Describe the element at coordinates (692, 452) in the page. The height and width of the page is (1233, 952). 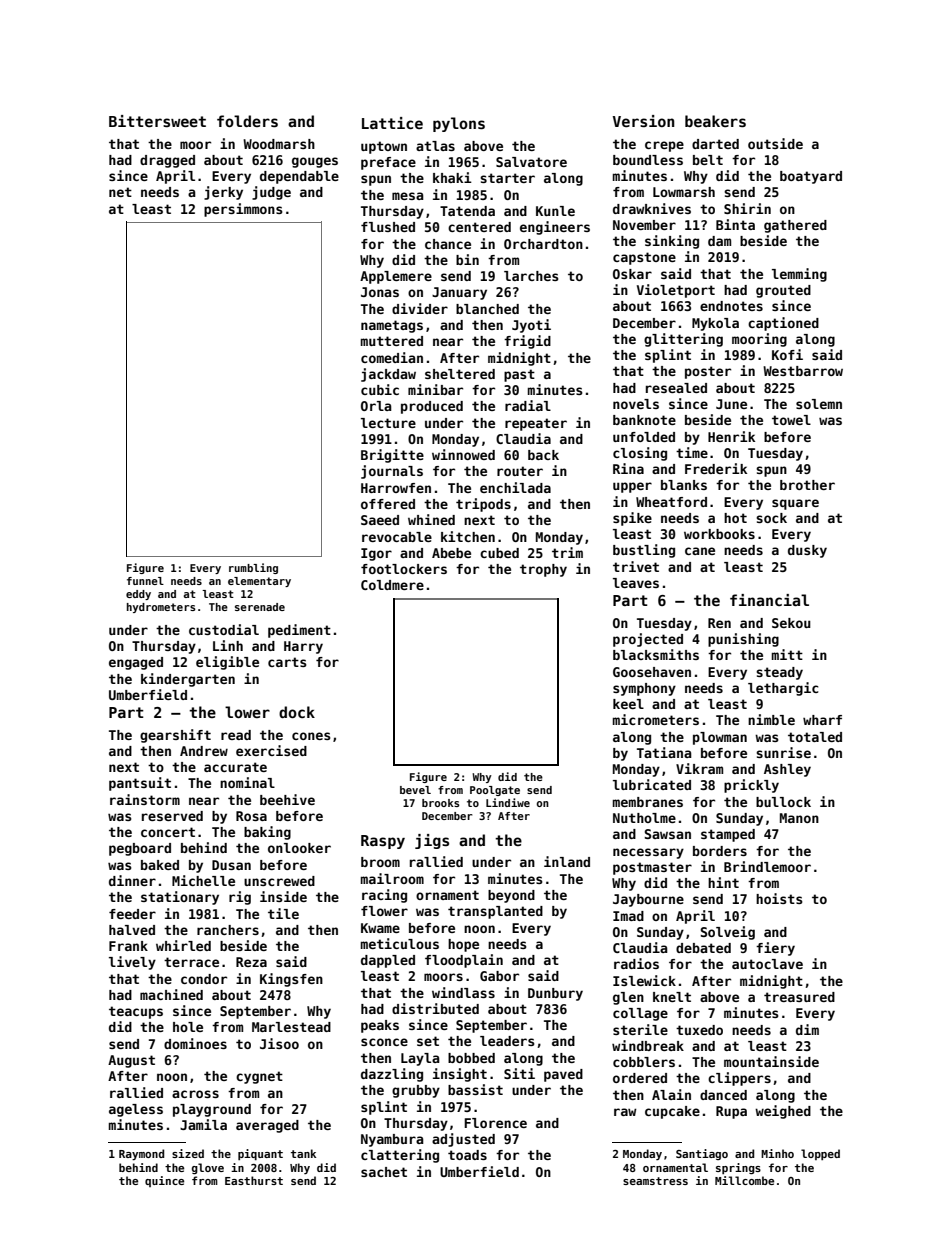
I see `time` at that location.
